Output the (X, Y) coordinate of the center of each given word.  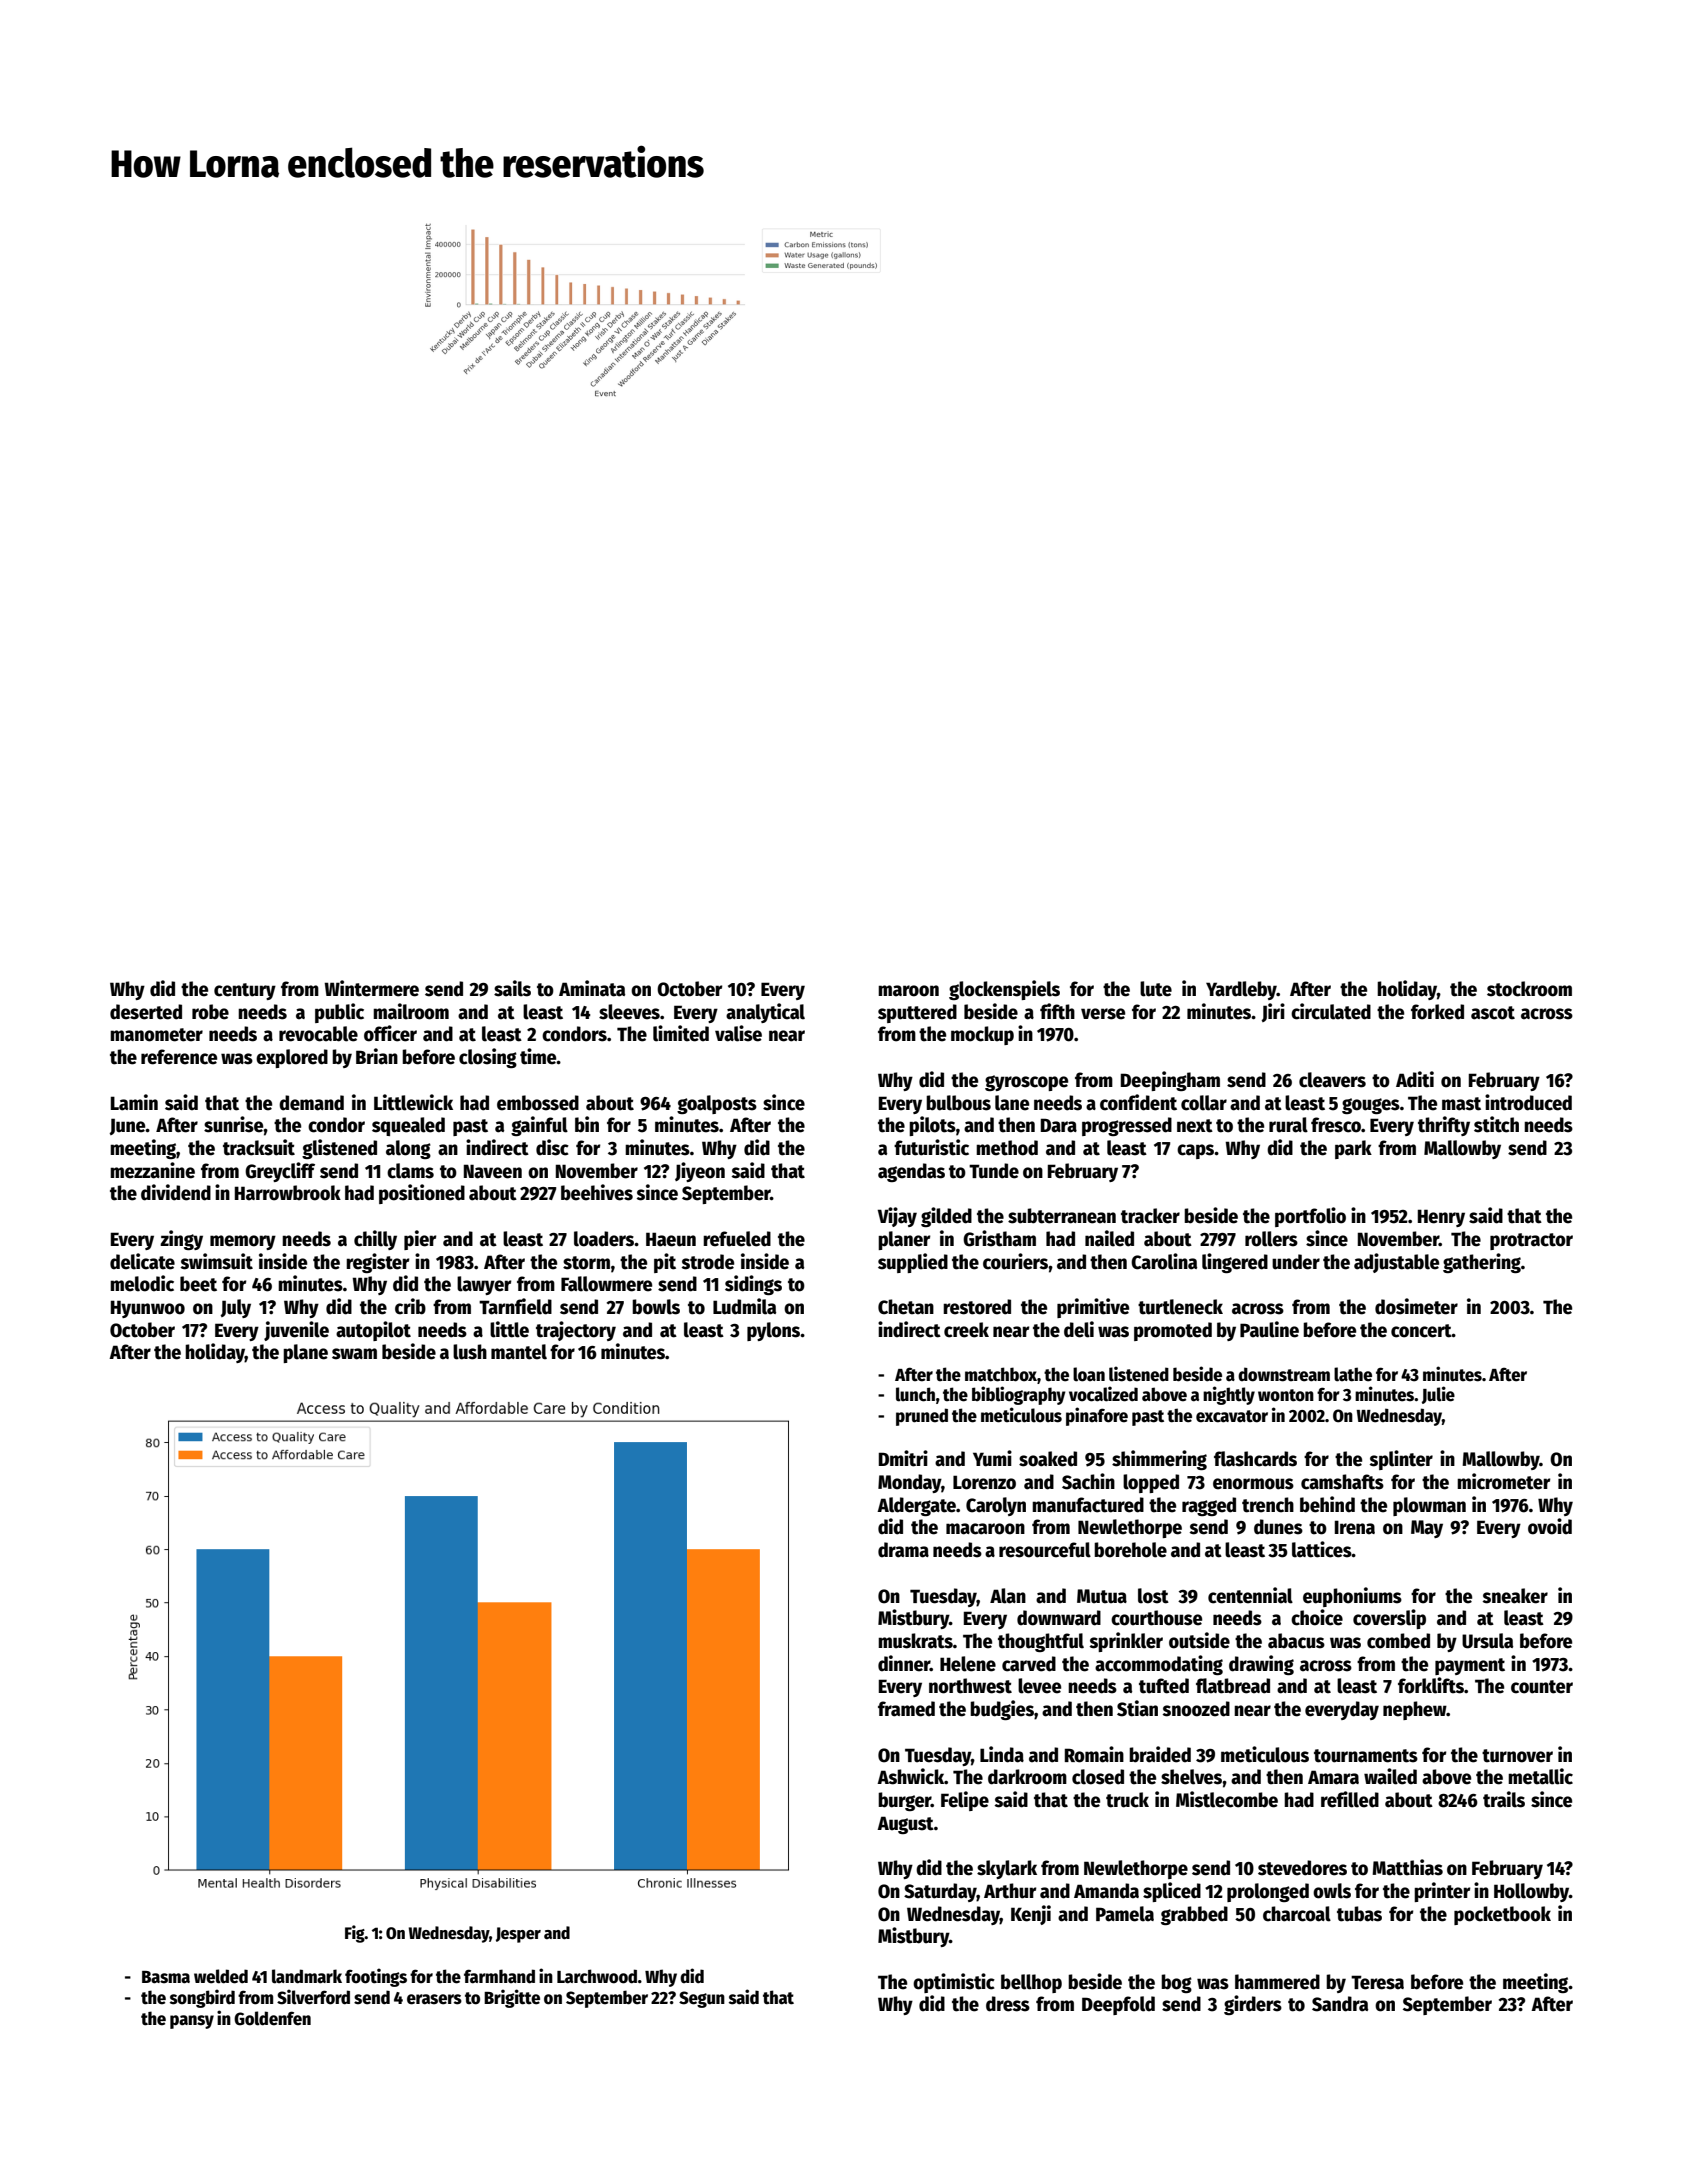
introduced (1528, 1102)
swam (354, 1354)
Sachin (1088, 1481)
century (245, 991)
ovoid (1550, 1526)
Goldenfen (272, 2018)
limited (681, 1033)
